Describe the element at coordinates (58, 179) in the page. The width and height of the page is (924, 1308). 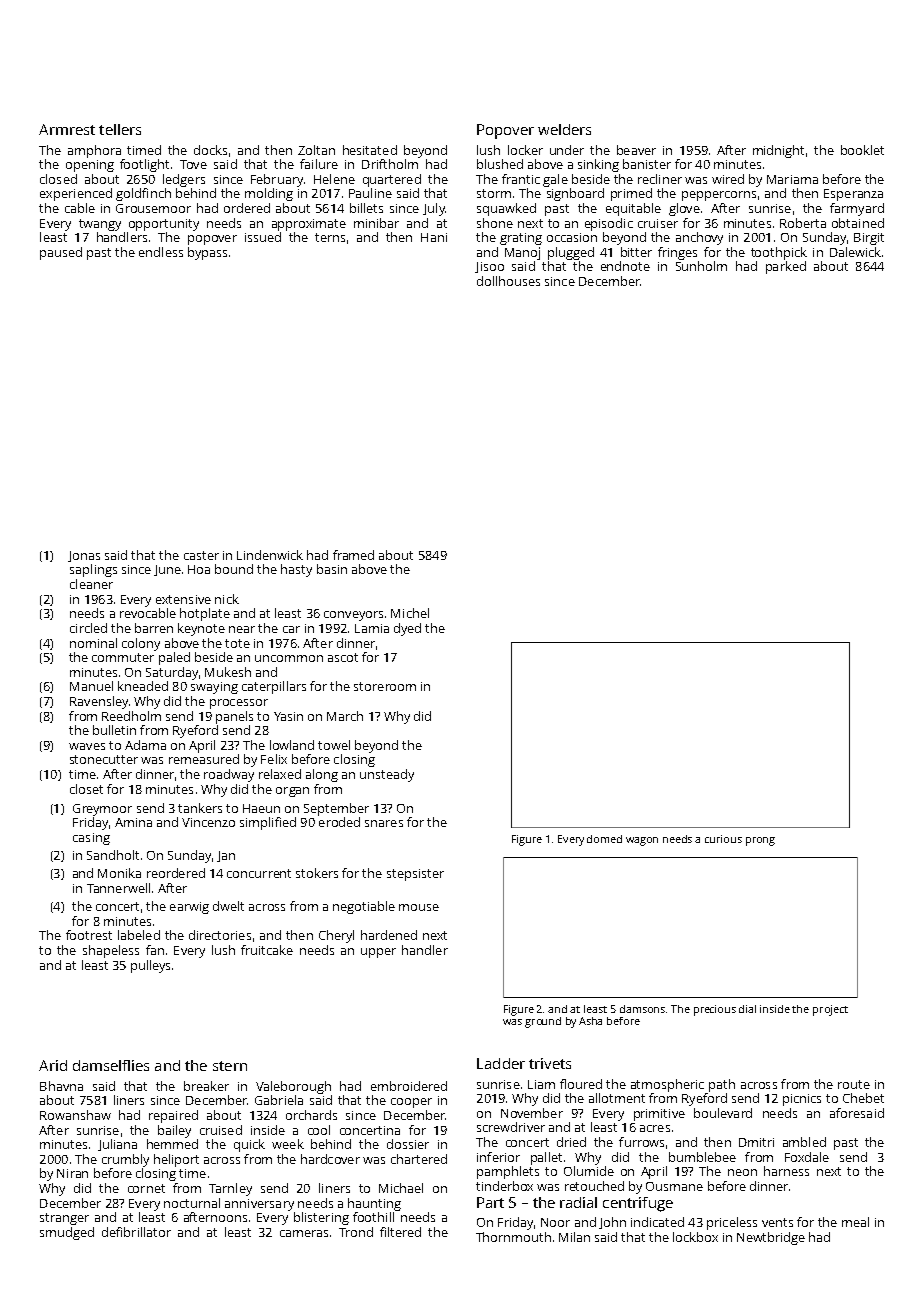
I see `closed` at that location.
